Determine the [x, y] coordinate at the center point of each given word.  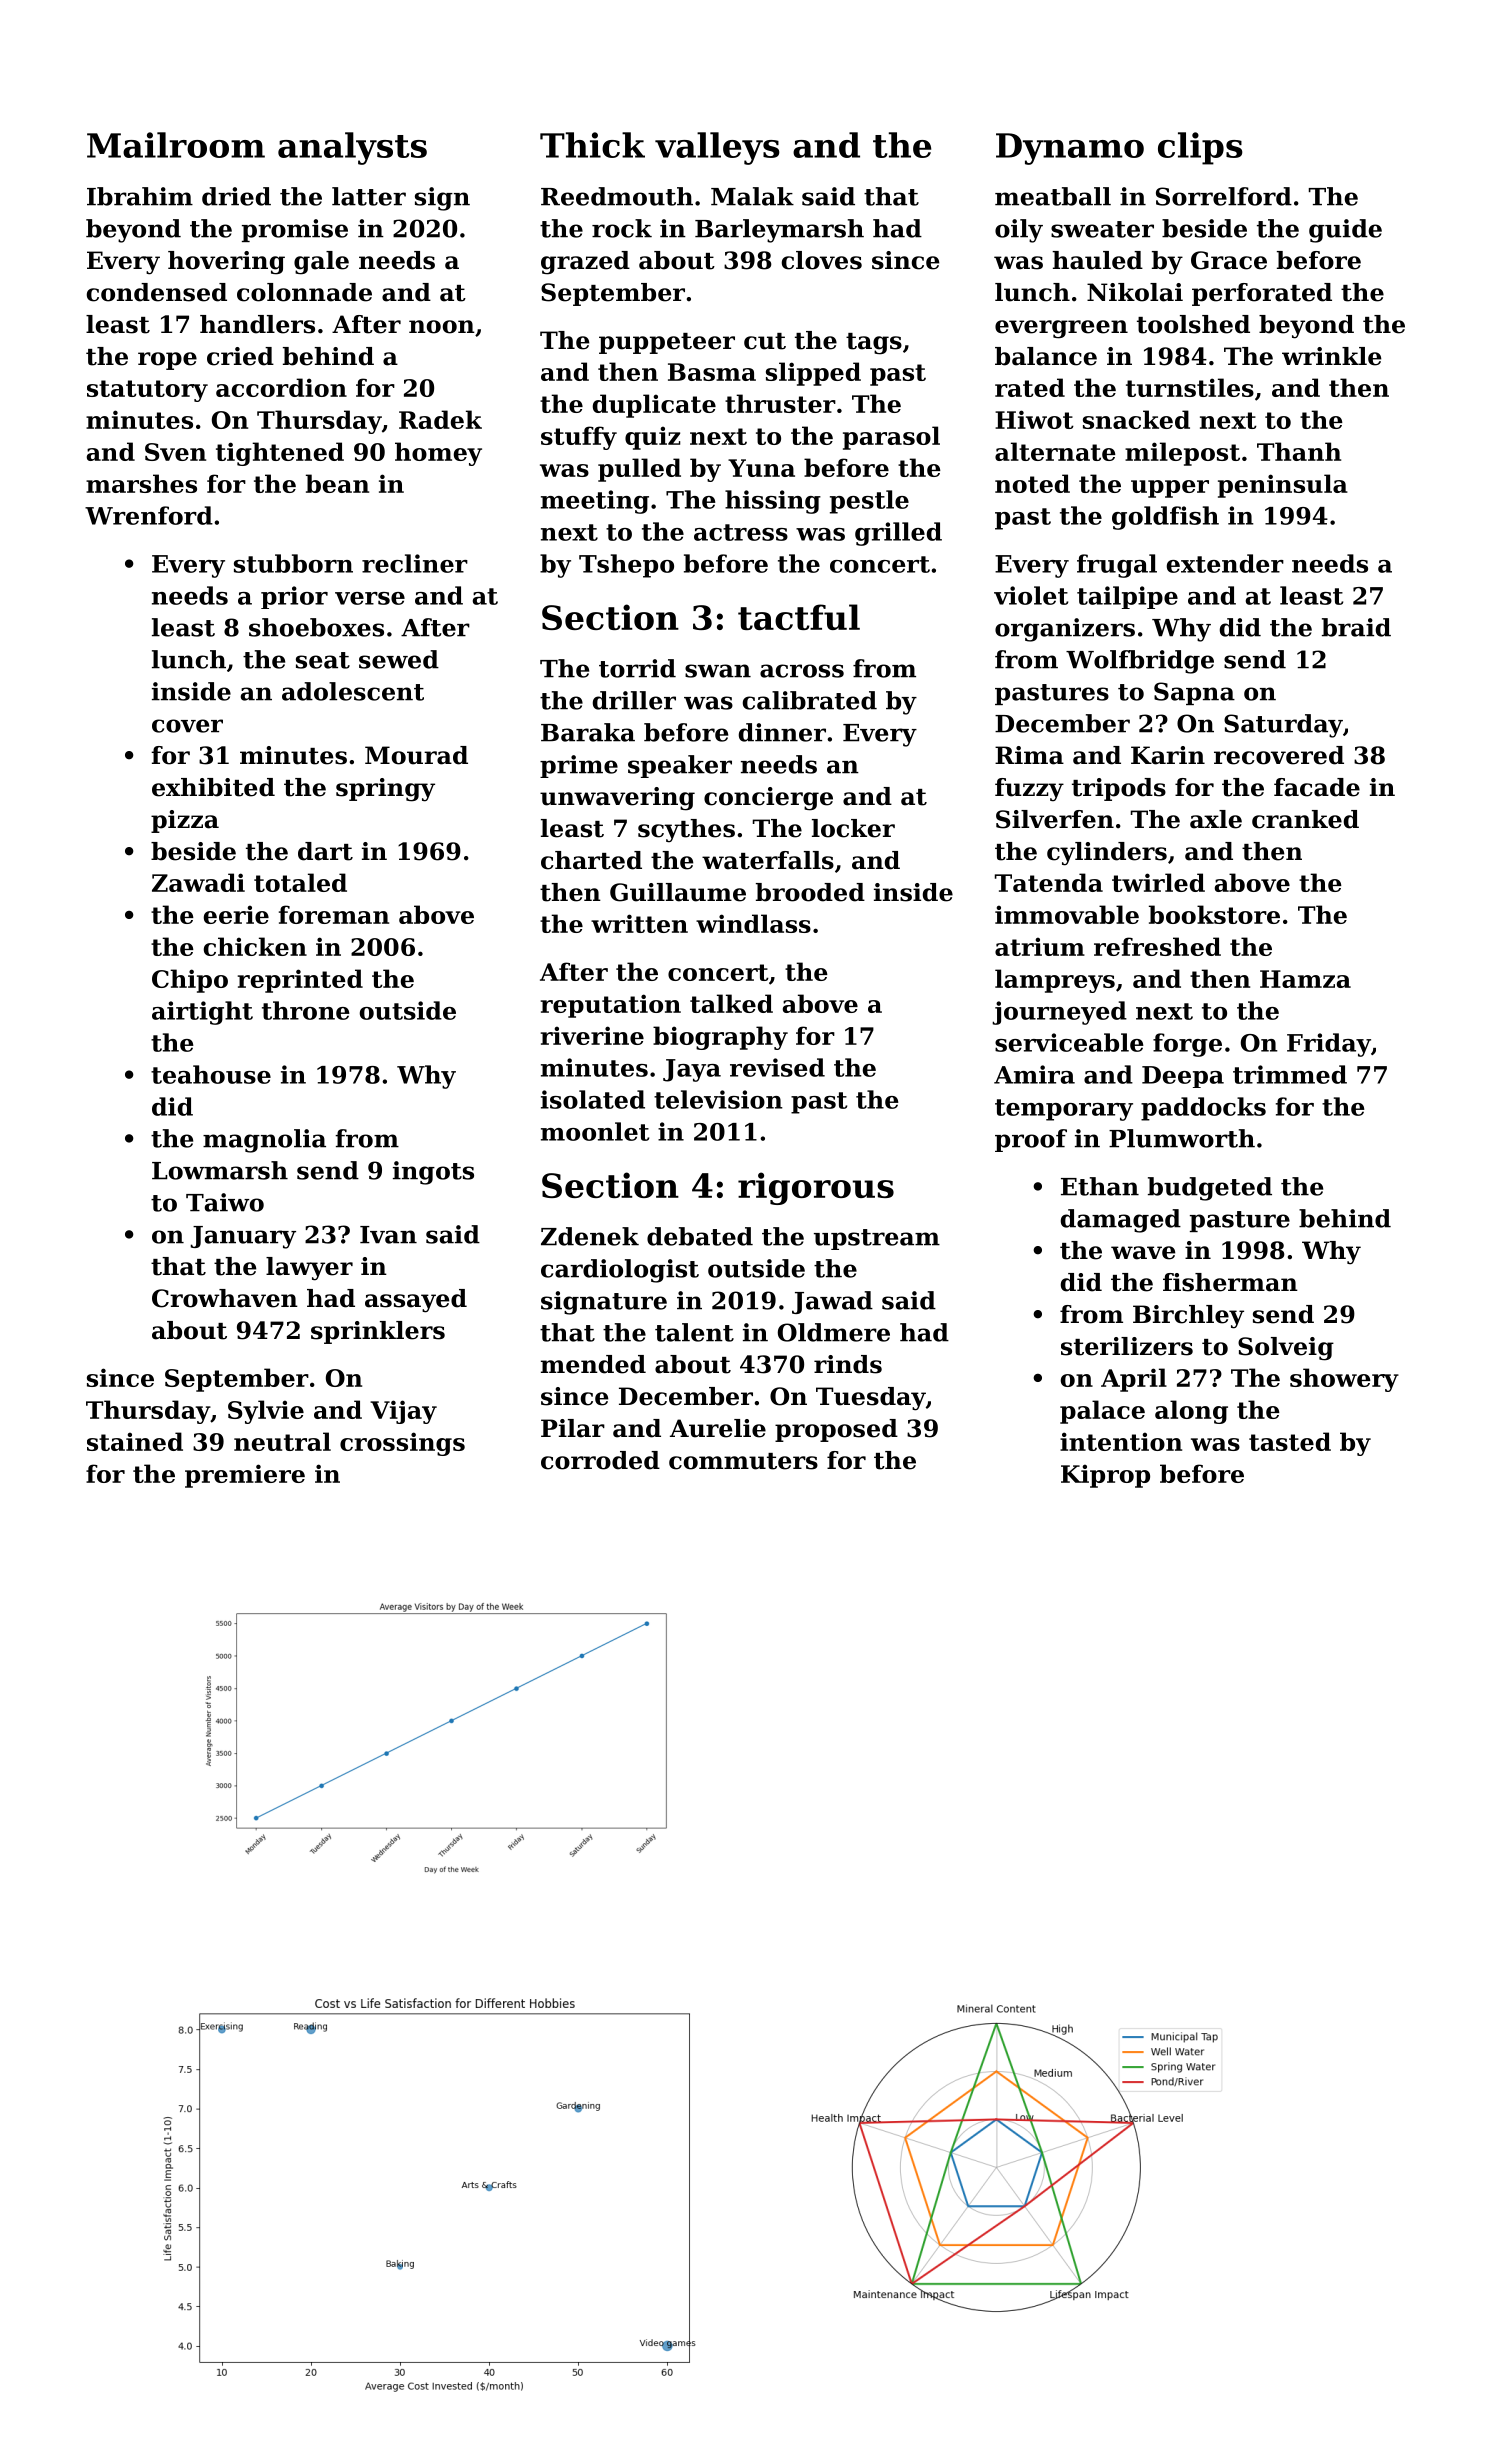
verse [370, 598]
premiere [245, 1476]
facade [1317, 787]
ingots [433, 1173]
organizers [1065, 630]
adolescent [353, 691]
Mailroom [176, 145]
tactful [799, 617]
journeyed [1059, 1013]
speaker [680, 766]
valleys [717, 148]
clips [1200, 148]
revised [777, 1067]
